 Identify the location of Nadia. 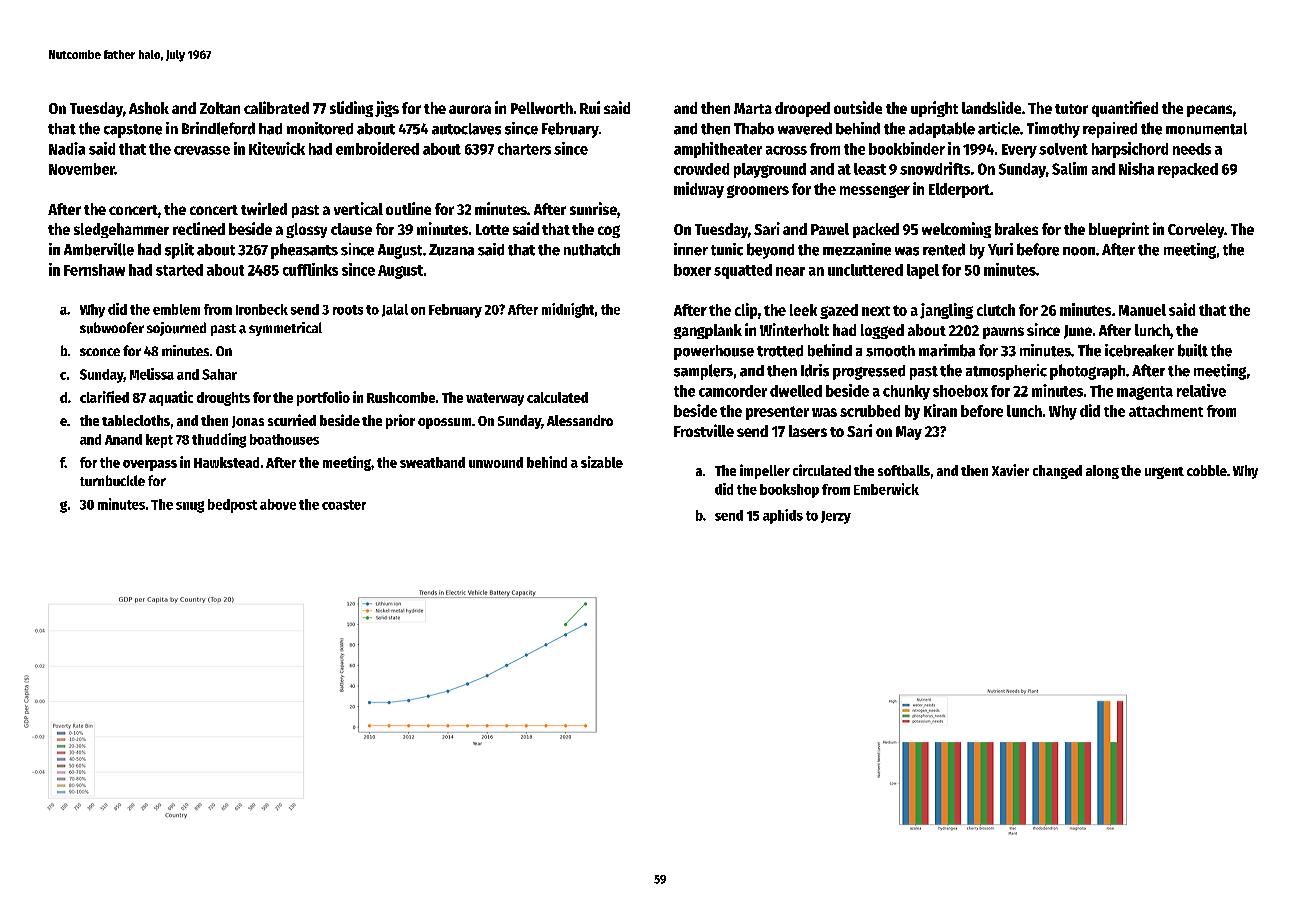
(67, 148).
